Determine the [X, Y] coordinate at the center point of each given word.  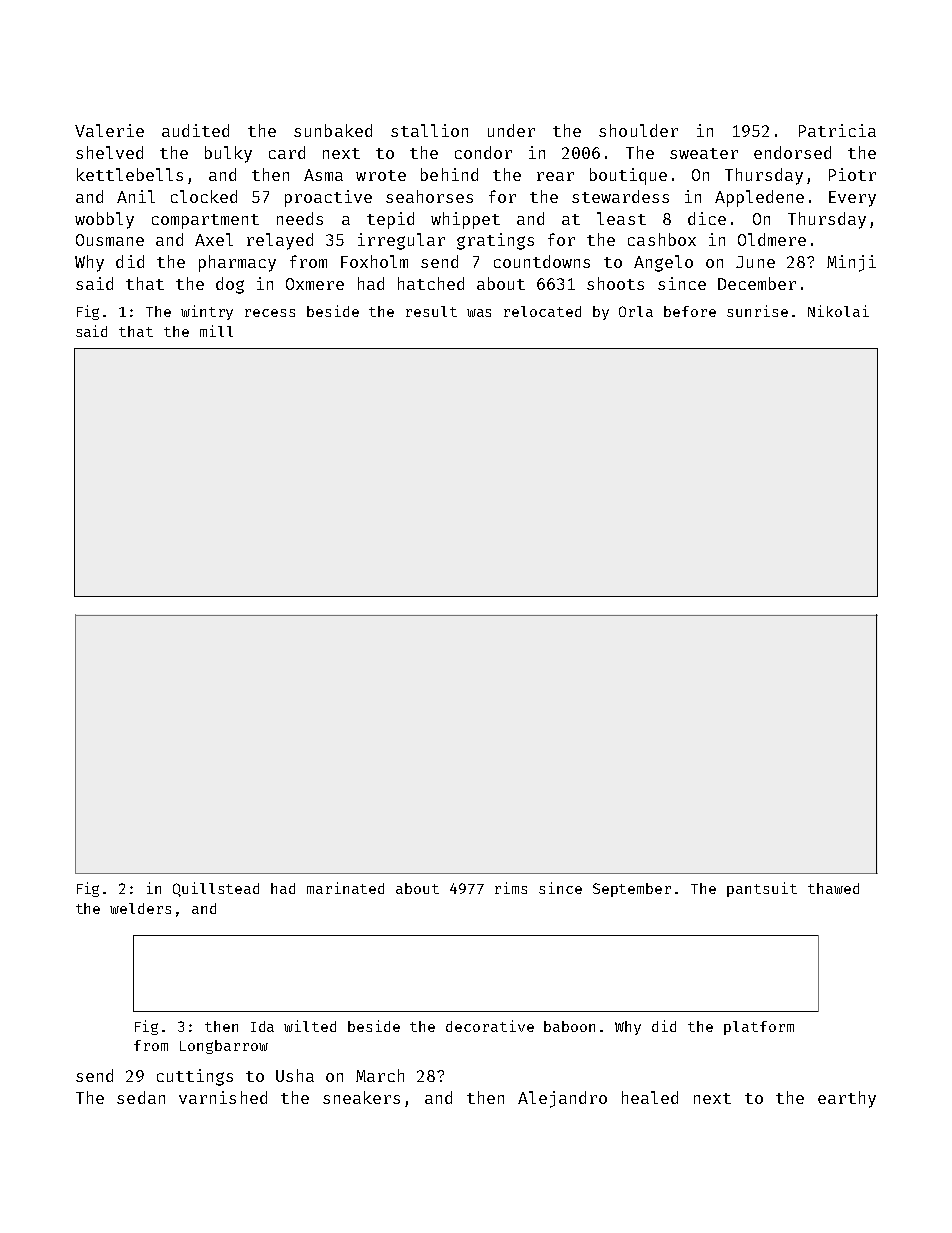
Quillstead [216, 889]
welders [140, 908]
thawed [833, 888]
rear [555, 176]
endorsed [792, 152]
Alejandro [562, 1099]
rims [511, 888]
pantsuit [762, 889]
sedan [141, 1097]
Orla [636, 311]
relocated [542, 311]
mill [216, 331]
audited [195, 130]
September [632, 890]
